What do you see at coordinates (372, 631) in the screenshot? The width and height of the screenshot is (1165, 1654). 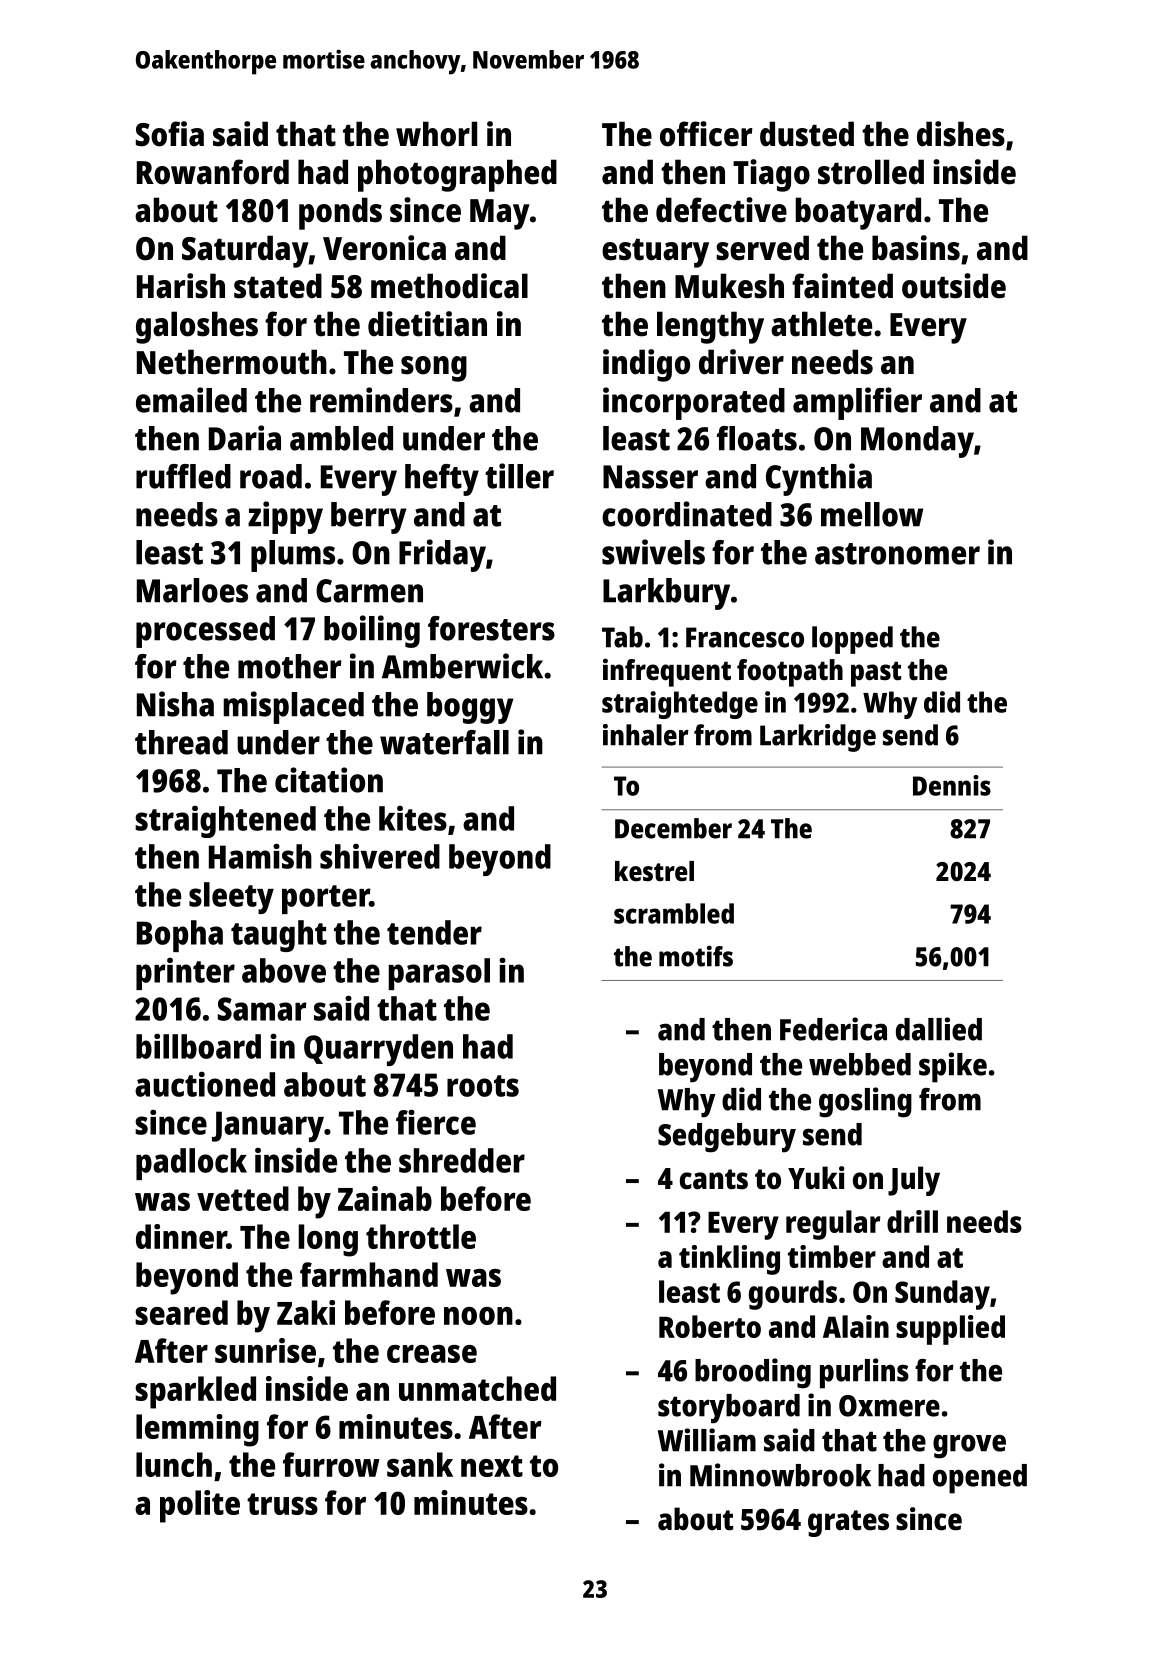 I see `boiling` at bounding box center [372, 631].
